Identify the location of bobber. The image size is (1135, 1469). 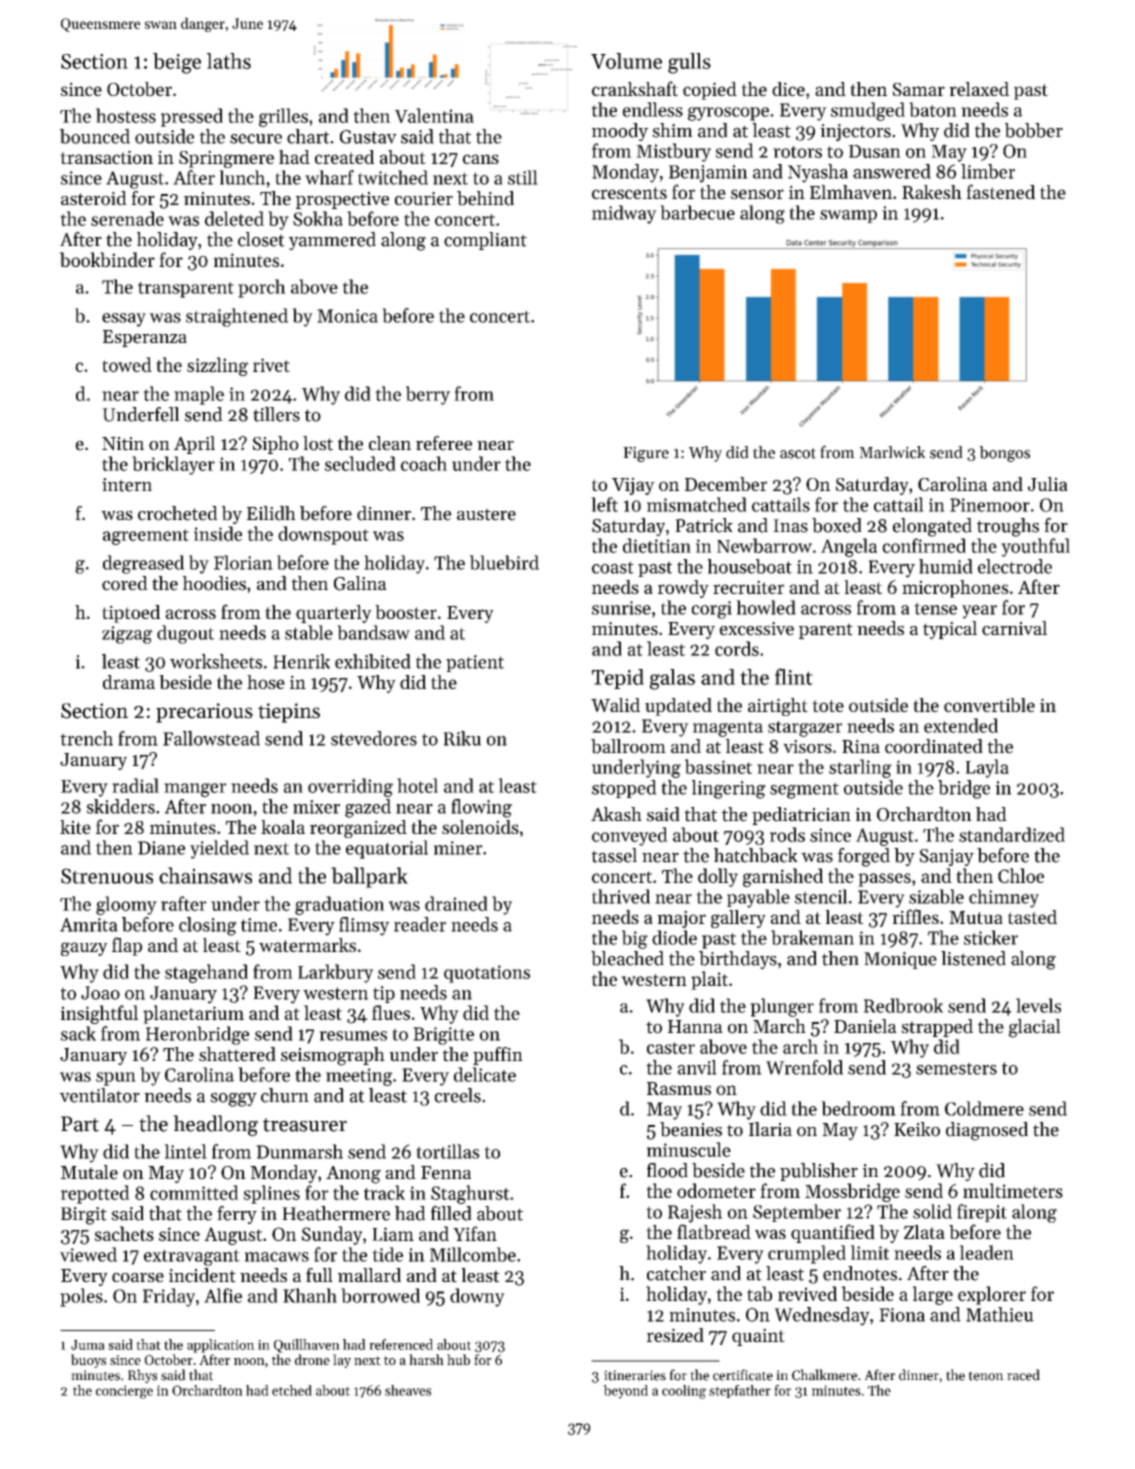
(1034, 130).
